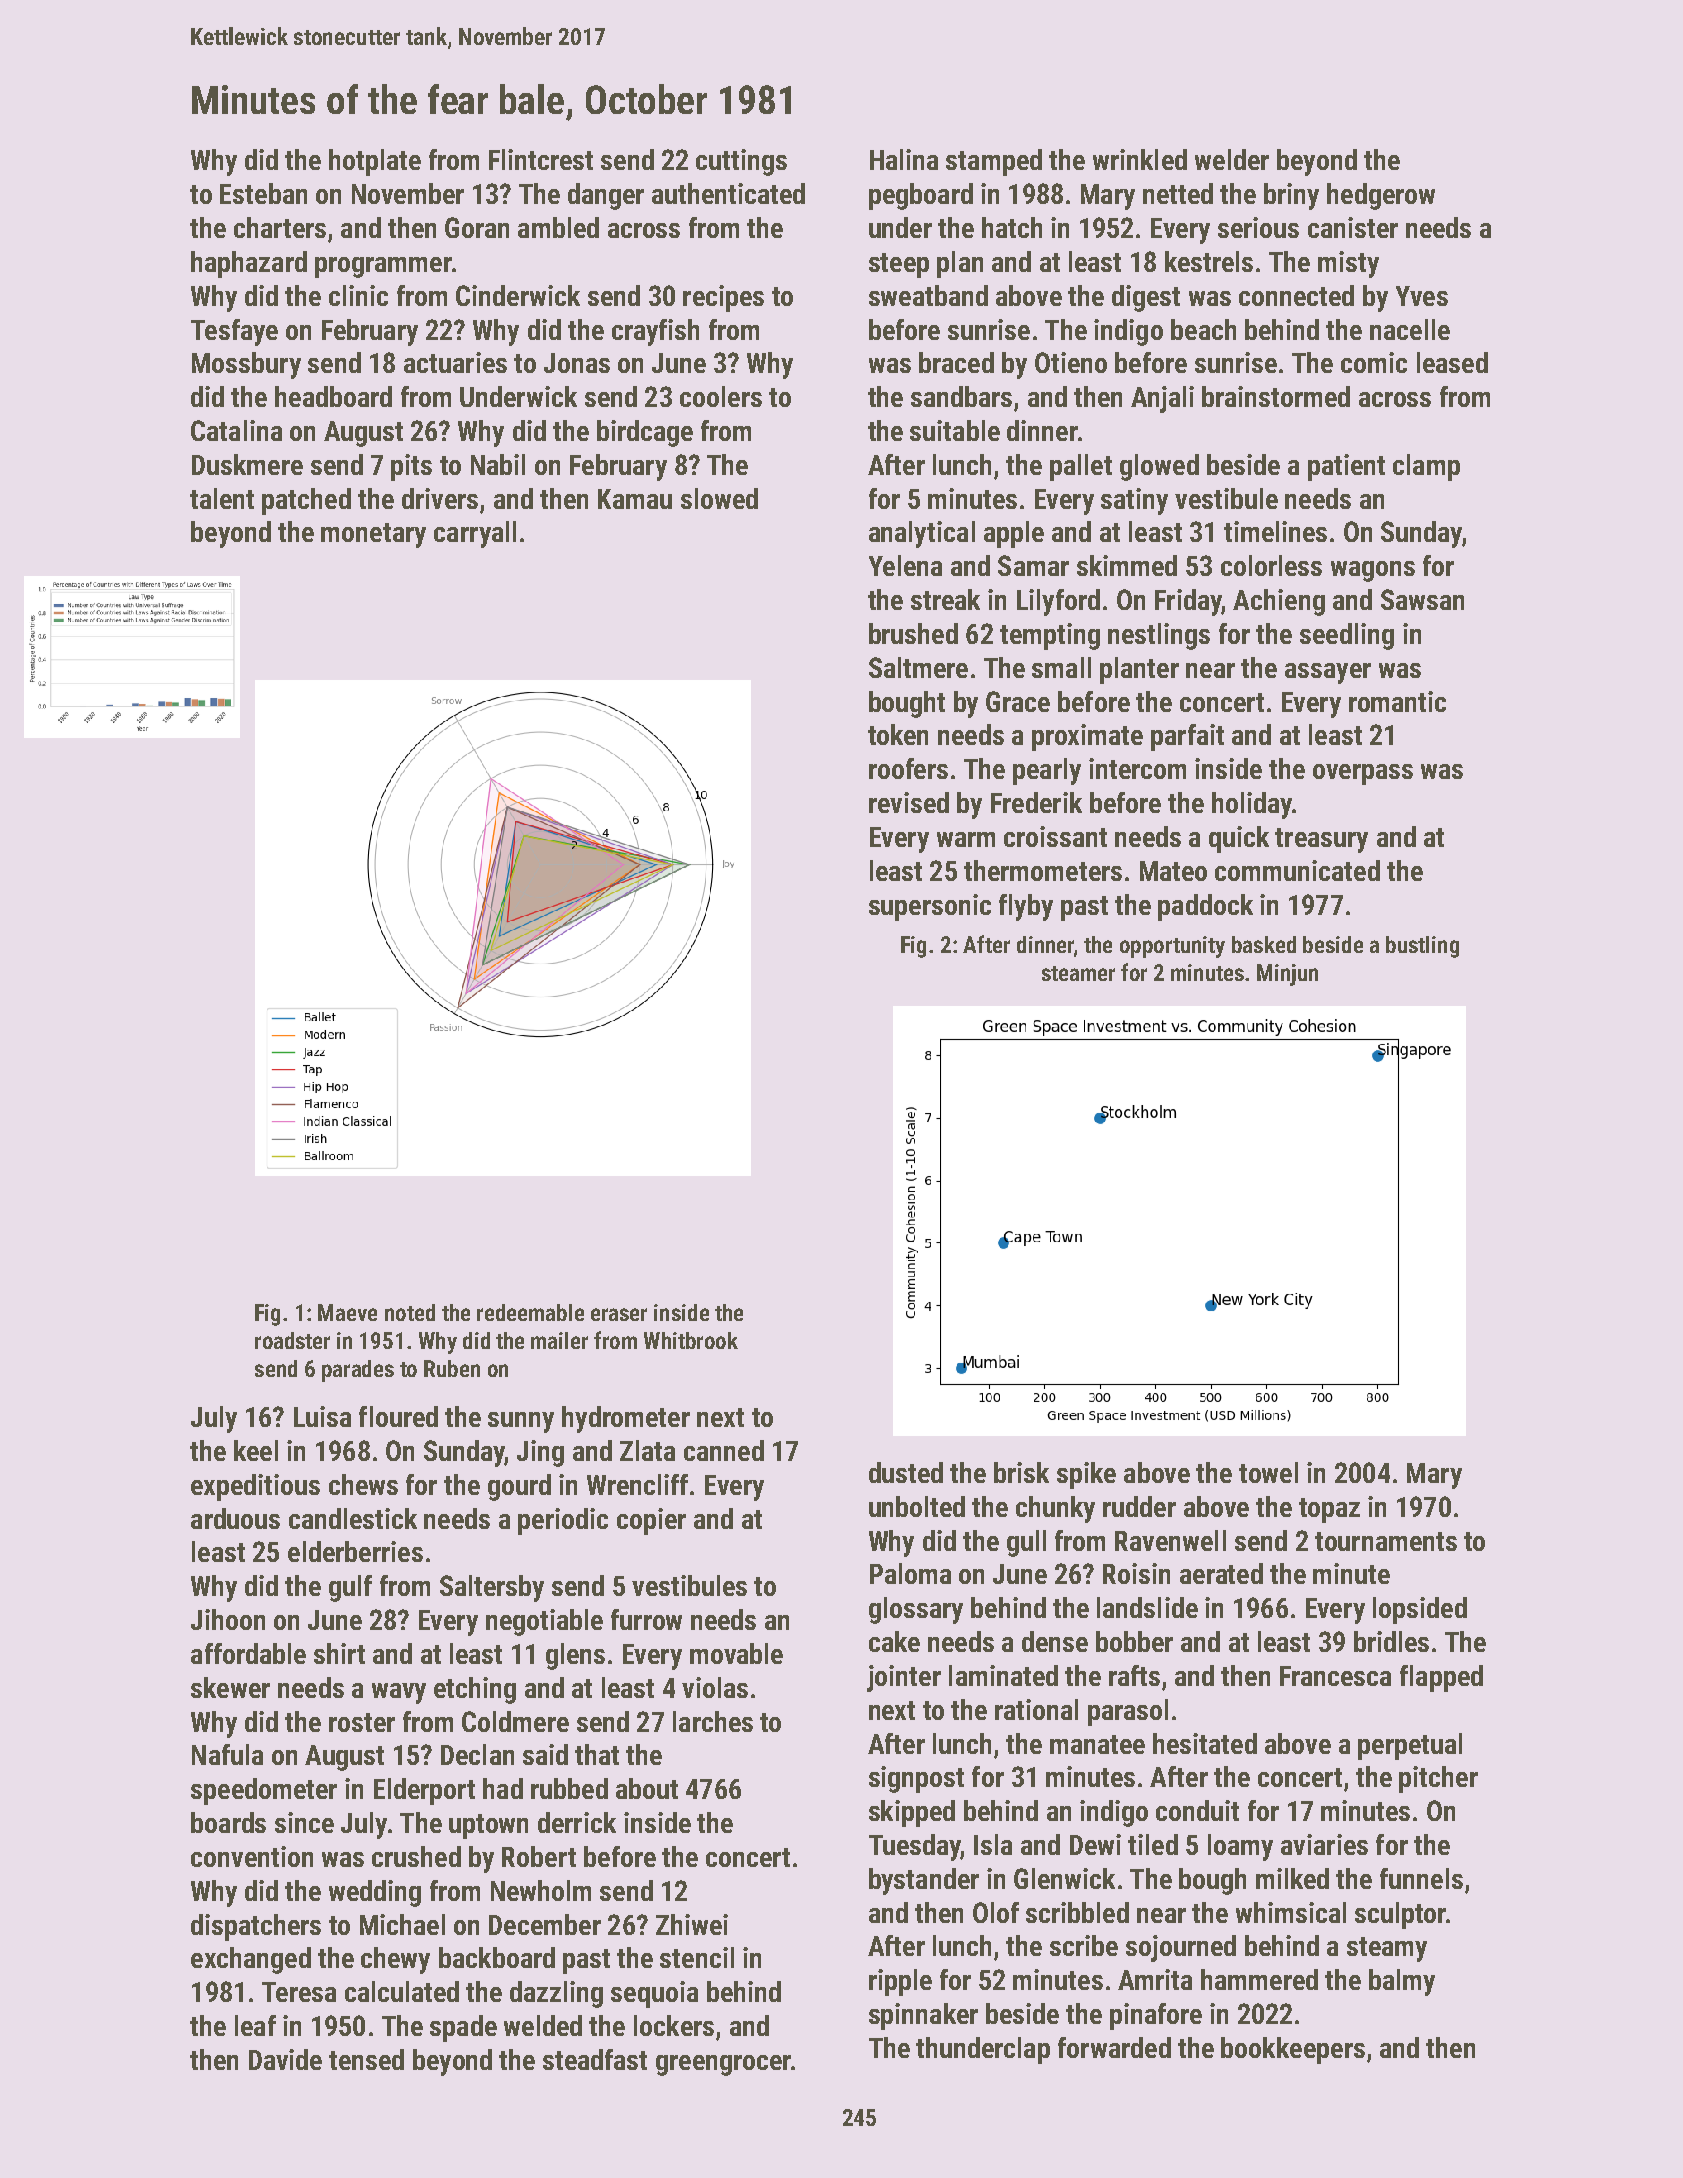  I want to click on Maeve, so click(347, 1312).
